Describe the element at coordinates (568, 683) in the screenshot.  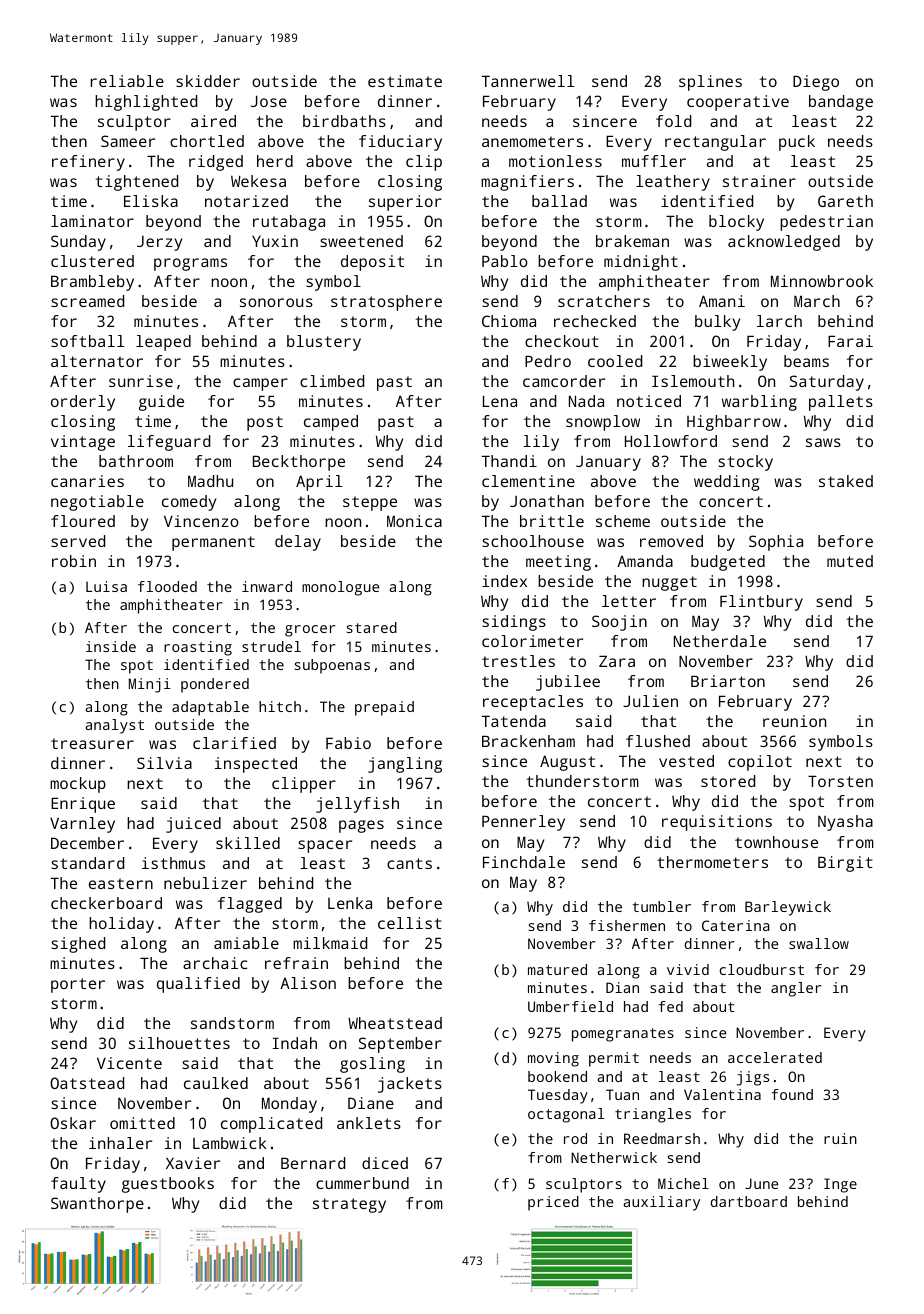
I see `jubilee` at that location.
